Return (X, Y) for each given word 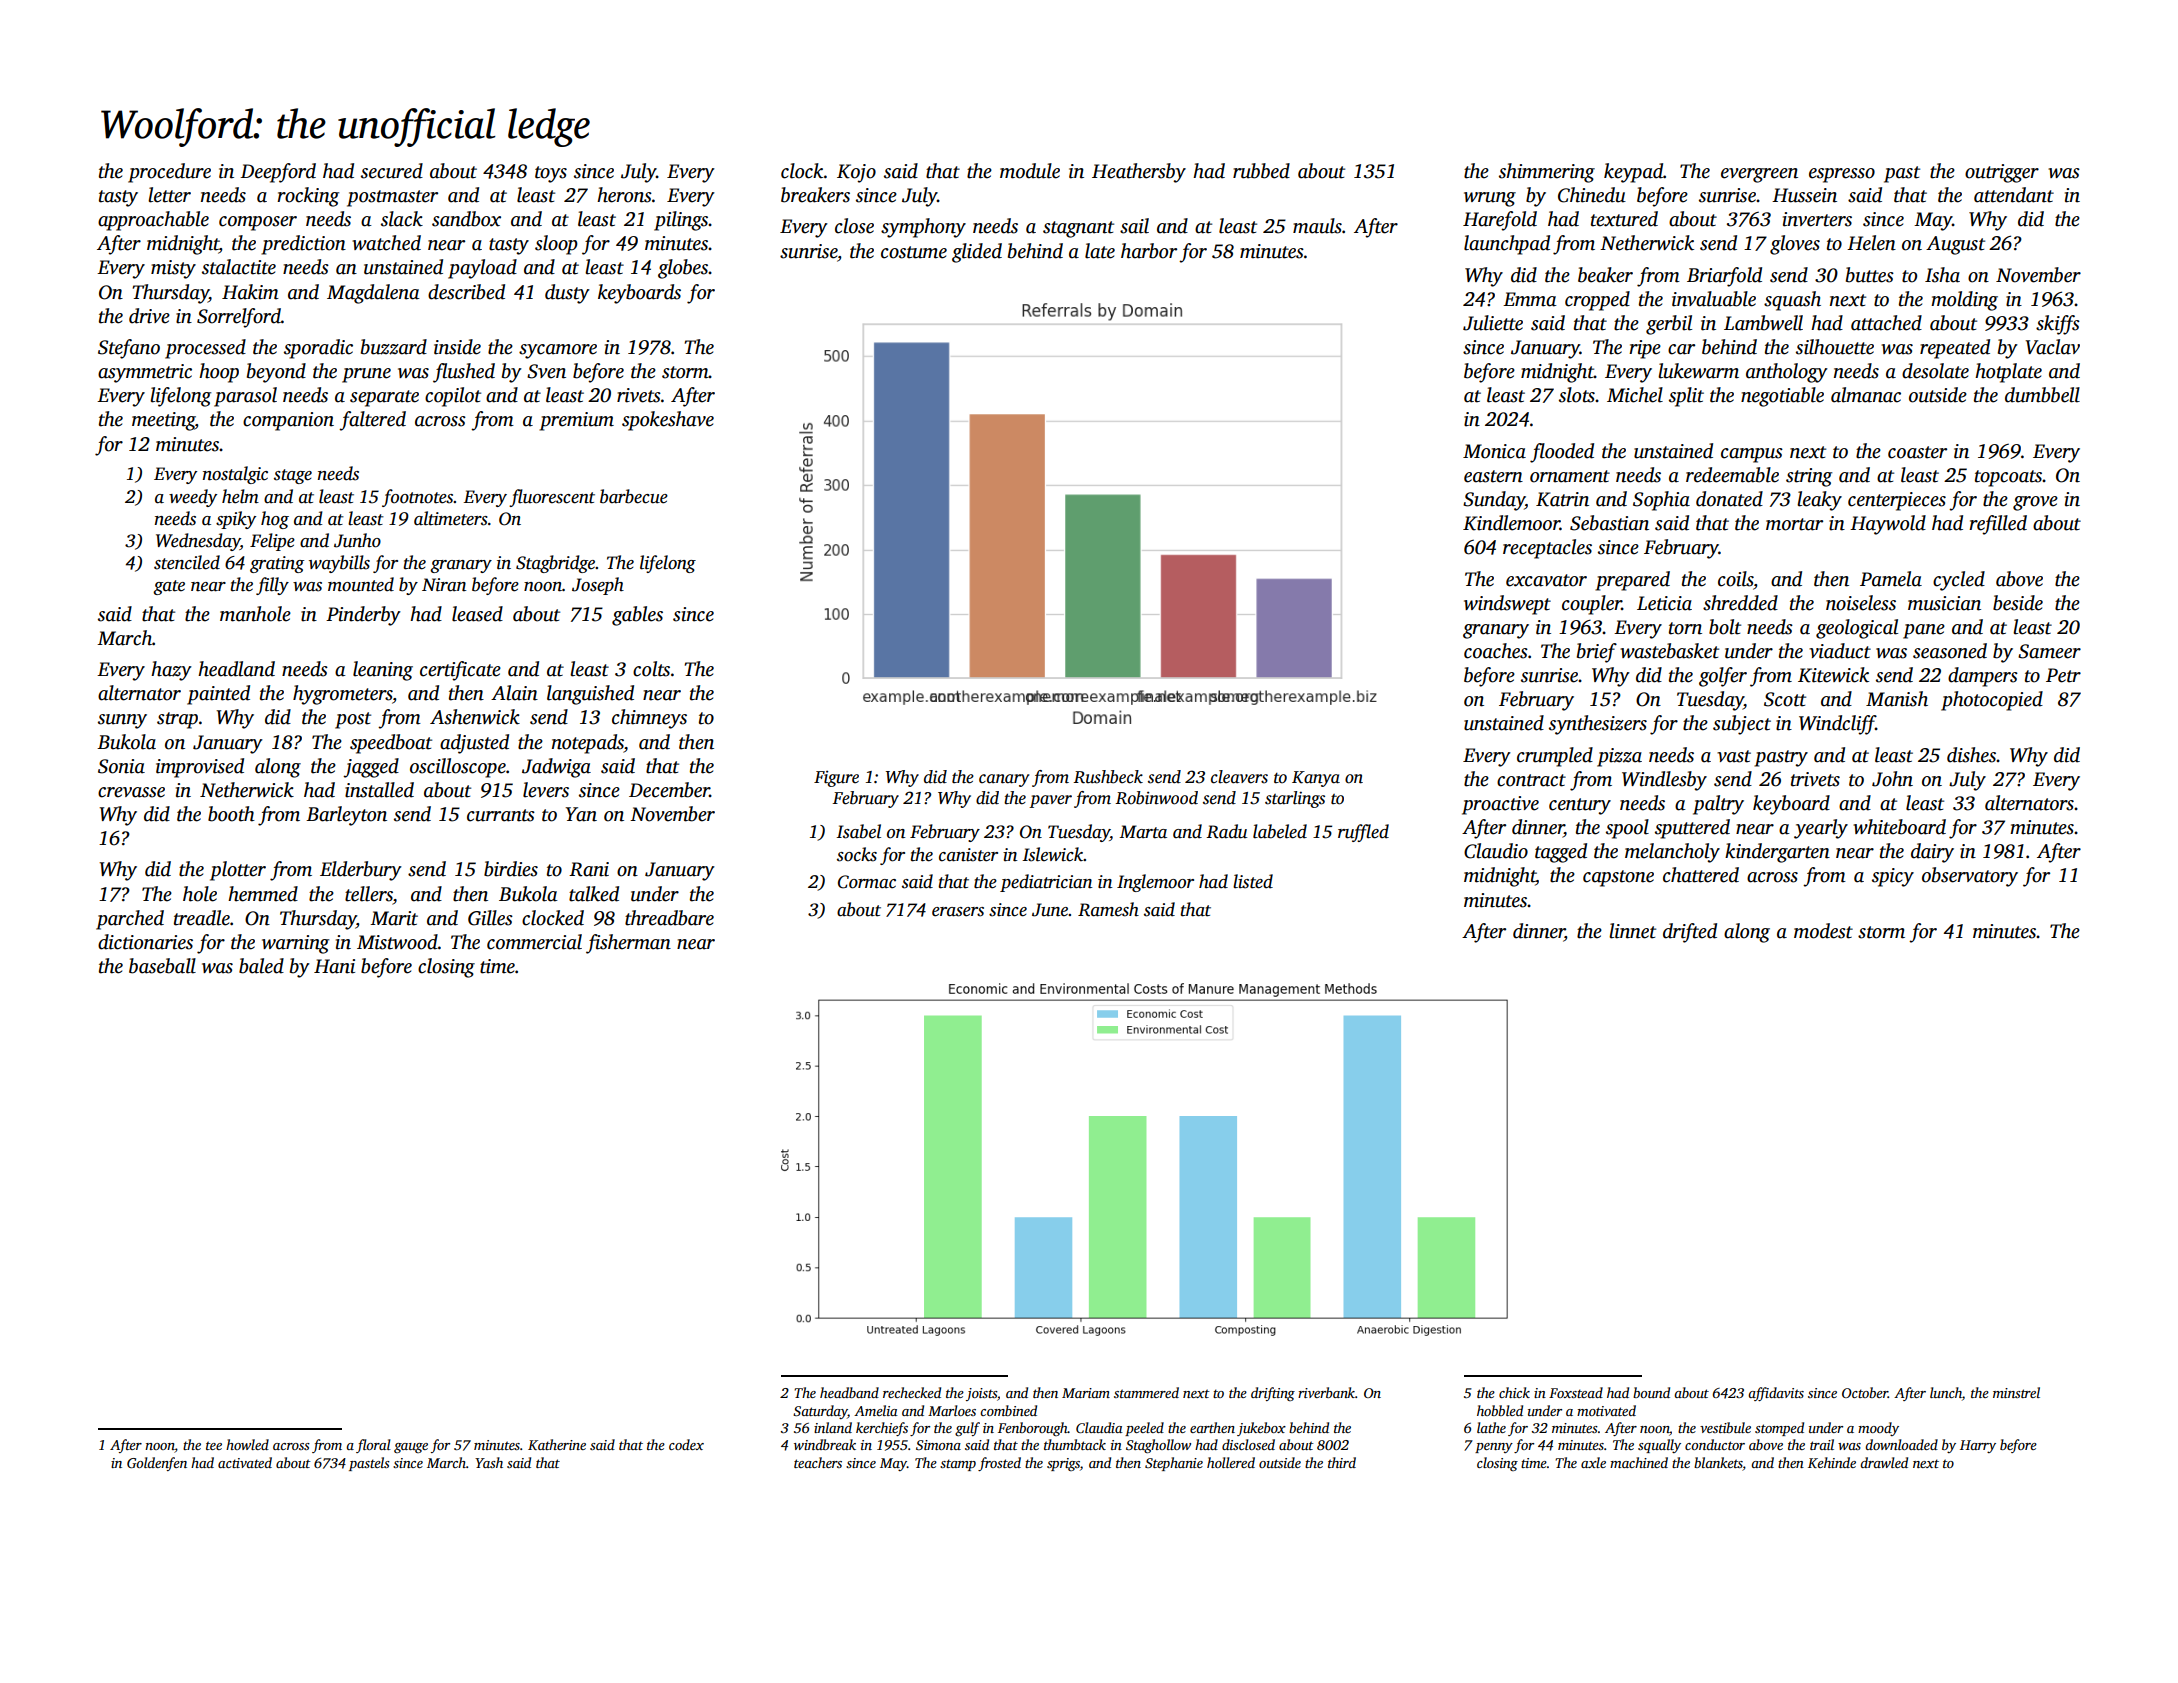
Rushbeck (1108, 777)
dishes (1972, 755)
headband (849, 1392)
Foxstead (1576, 1392)
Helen (1871, 243)
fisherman (628, 944)
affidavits (1776, 1394)
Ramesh (1108, 909)
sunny (122, 721)
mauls (1317, 226)
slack (402, 219)
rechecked (912, 1392)
